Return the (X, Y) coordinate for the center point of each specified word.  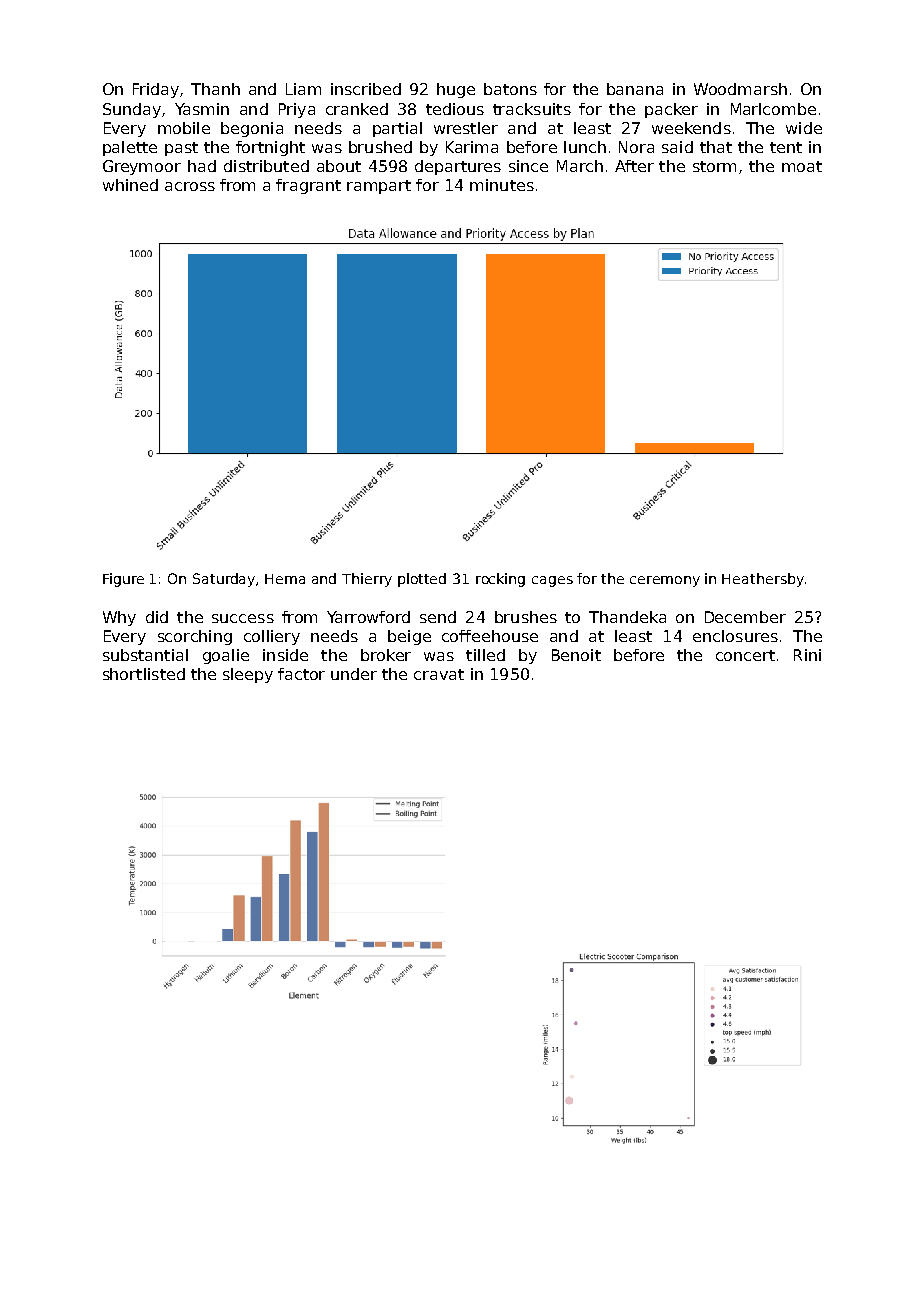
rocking (500, 580)
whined (130, 185)
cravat (439, 674)
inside (285, 655)
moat (802, 166)
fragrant (308, 186)
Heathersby (763, 580)
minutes (502, 185)
